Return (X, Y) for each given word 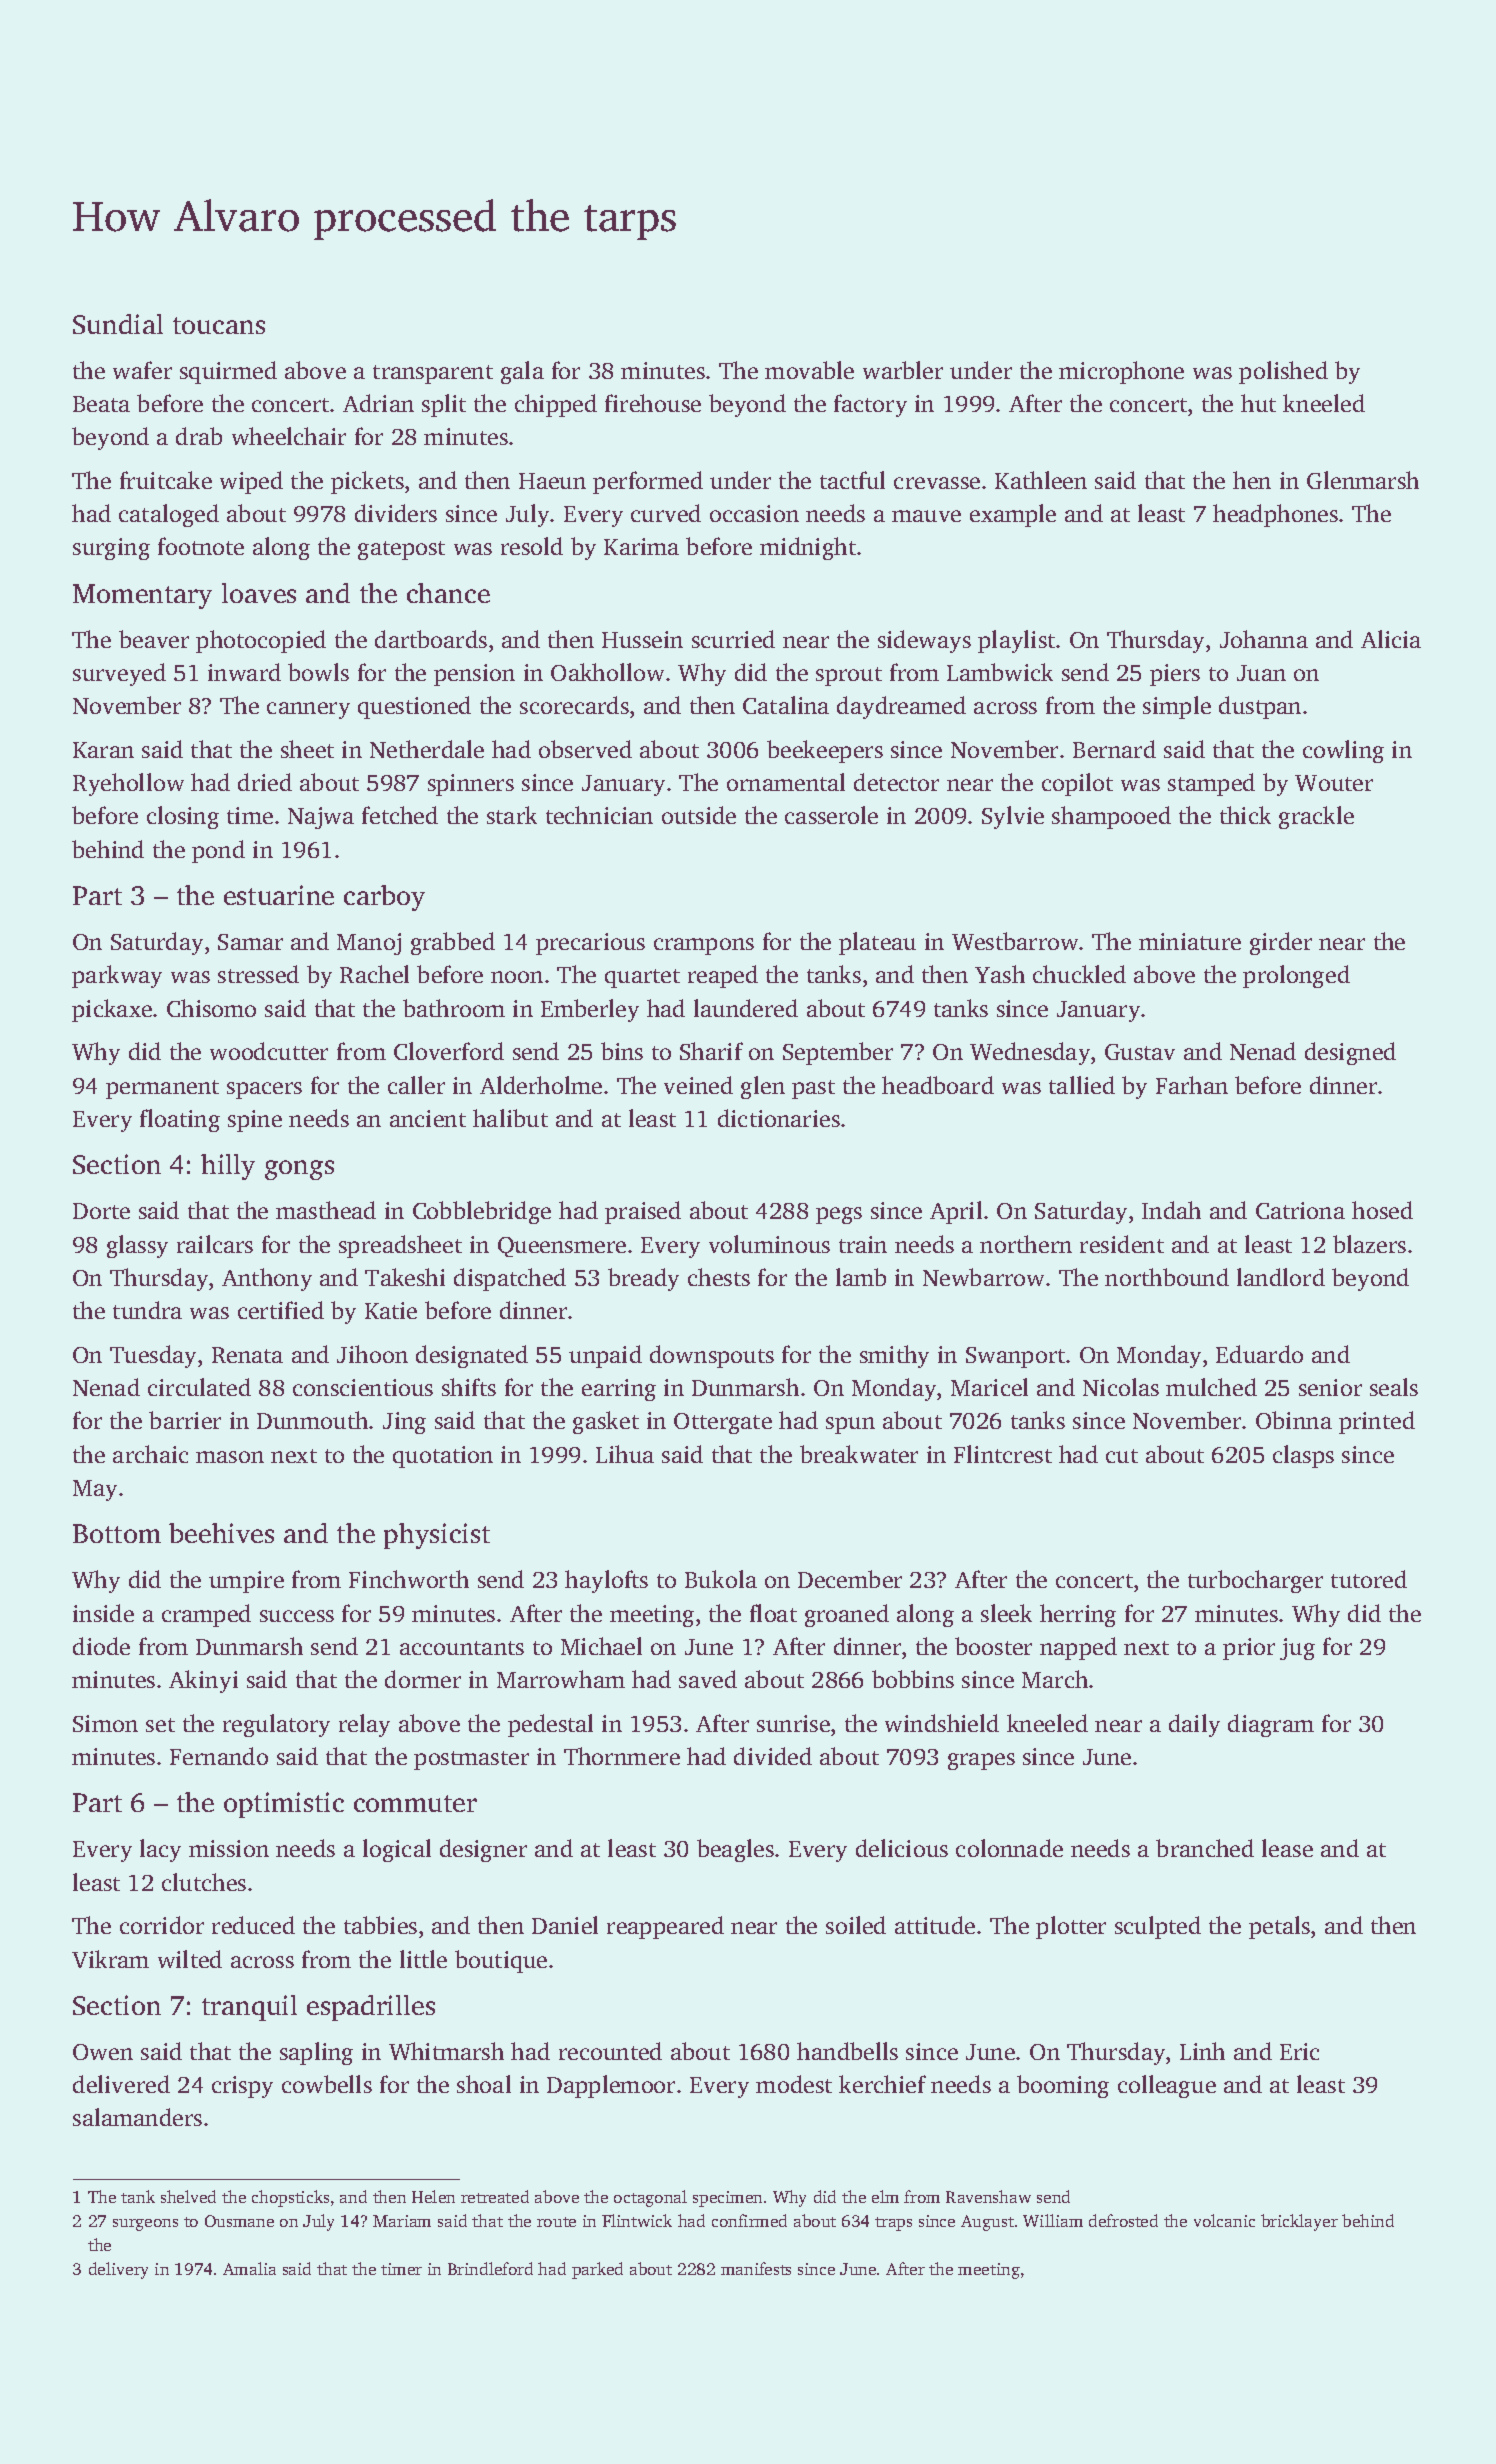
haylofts (606, 1581)
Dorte (101, 1211)
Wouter (1334, 783)
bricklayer (1299, 2222)
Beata (101, 404)
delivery (118, 2270)
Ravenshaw (988, 2196)
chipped (556, 405)
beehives (221, 1533)
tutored (1369, 1579)
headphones (1275, 515)
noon (517, 977)
